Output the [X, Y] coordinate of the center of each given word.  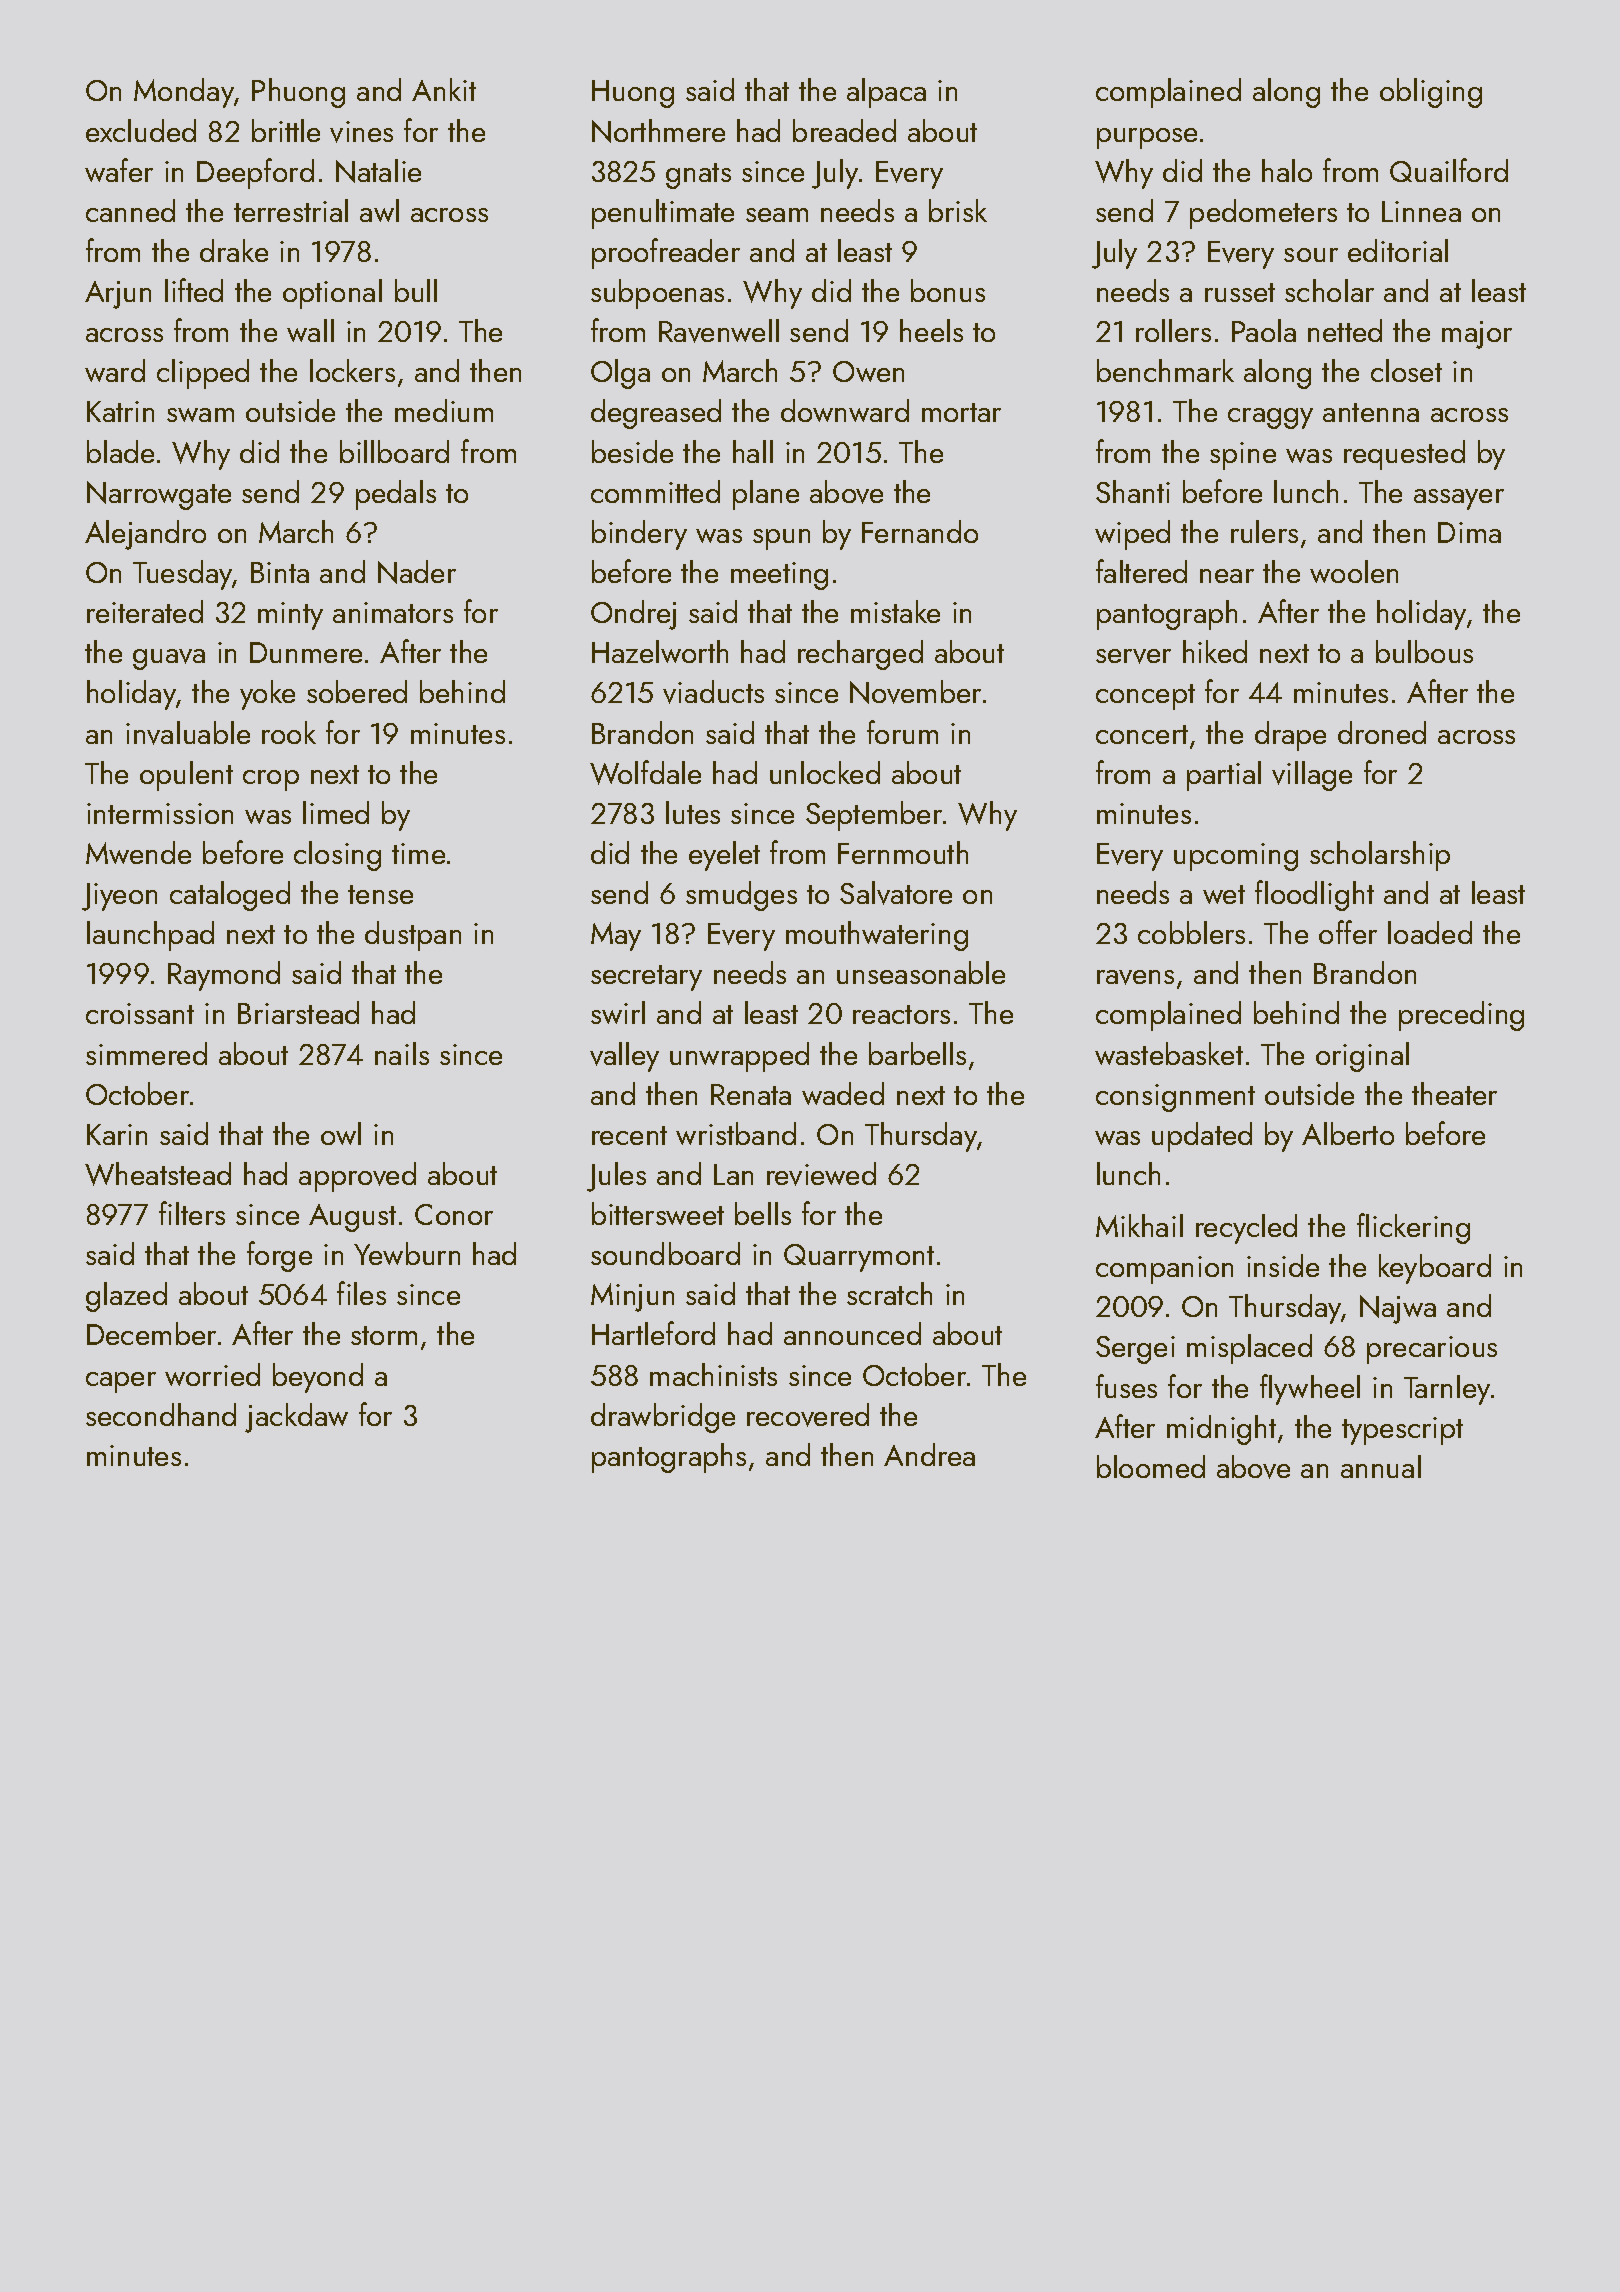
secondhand [161, 1414]
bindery [639, 535]
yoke [267, 695]
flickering [1413, 1228]
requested [1404, 455]
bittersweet [658, 1213]
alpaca [886, 93]
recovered [808, 1415]
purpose [1147, 138]
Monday [184, 93]
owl [341, 1133]
